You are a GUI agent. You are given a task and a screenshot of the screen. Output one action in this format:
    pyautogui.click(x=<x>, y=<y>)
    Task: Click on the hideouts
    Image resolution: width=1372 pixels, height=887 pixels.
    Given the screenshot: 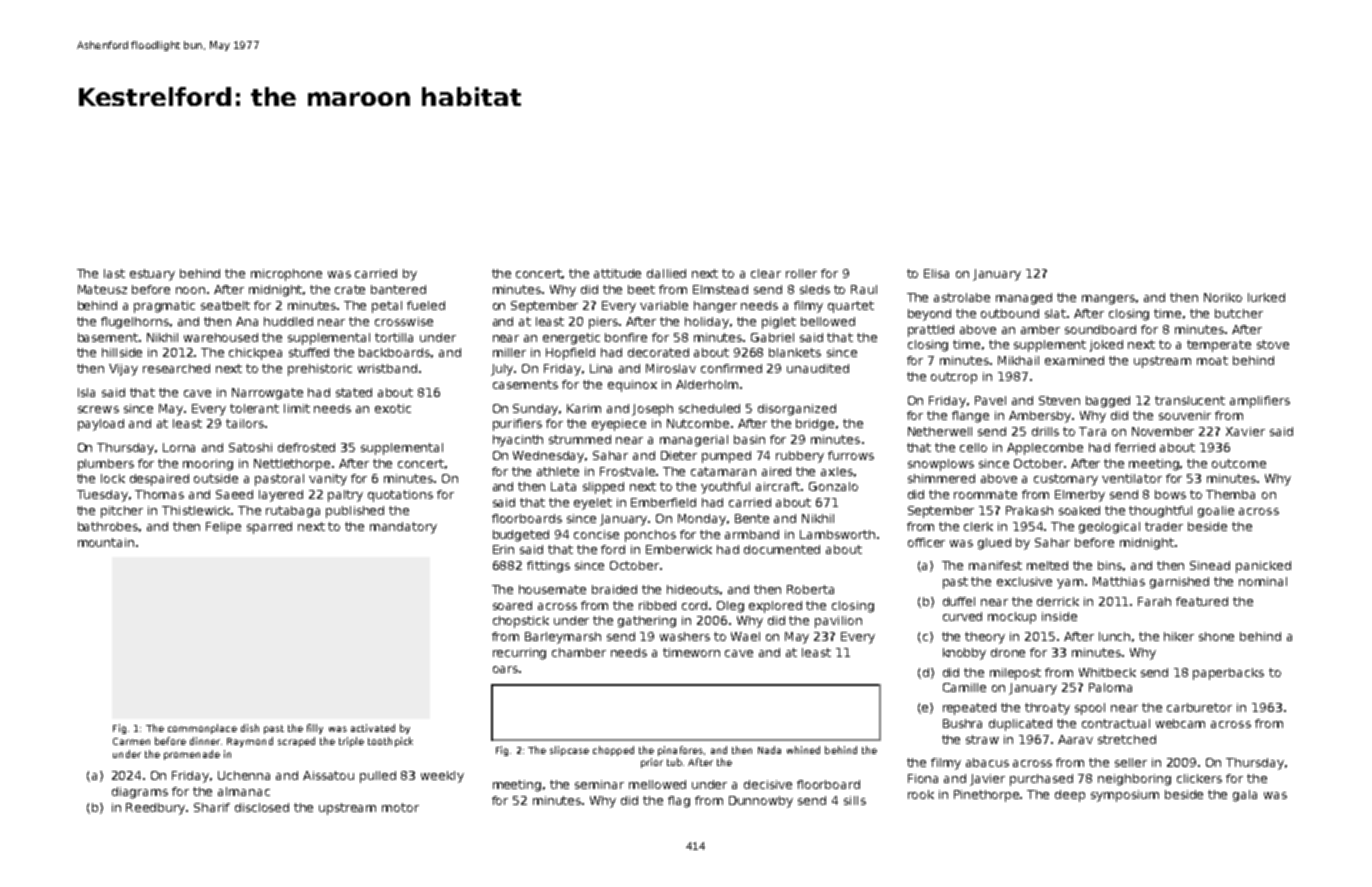 What is the action you would take?
    pyautogui.click(x=693, y=589)
